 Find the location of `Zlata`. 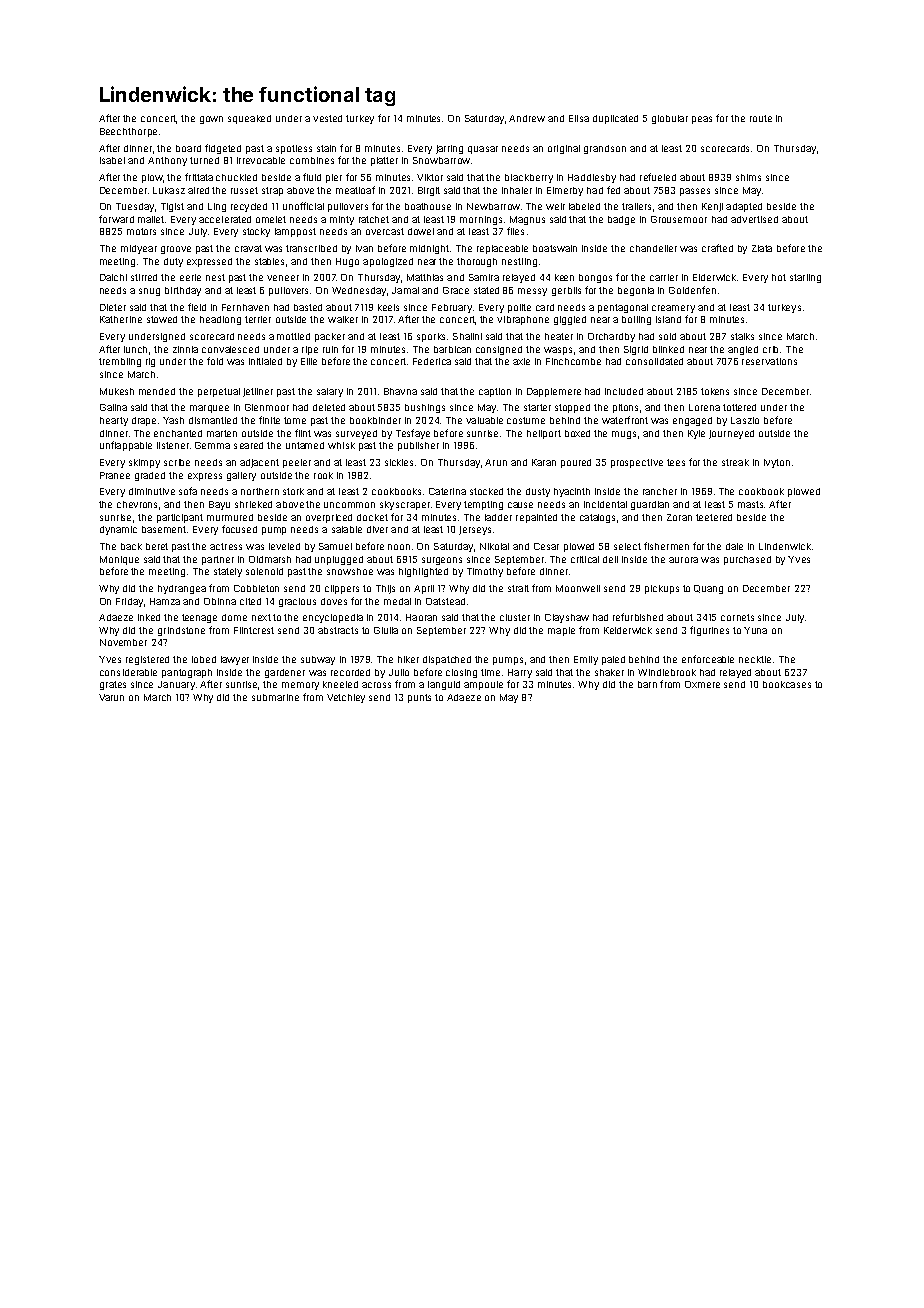

Zlata is located at coordinates (762, 248).
